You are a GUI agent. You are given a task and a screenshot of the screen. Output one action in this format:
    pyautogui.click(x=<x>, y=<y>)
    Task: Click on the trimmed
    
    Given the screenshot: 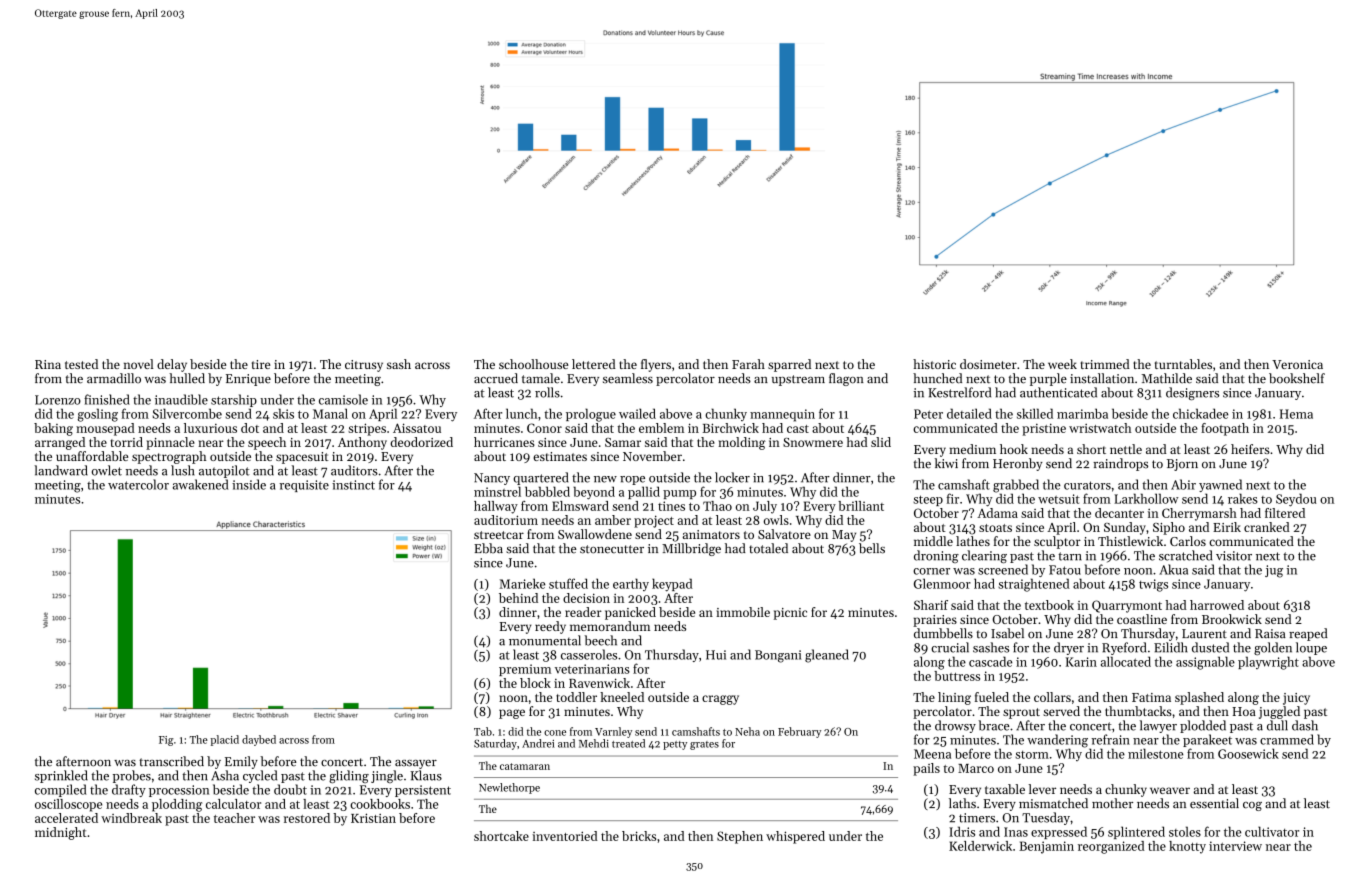 What is the action you would take?
    pyautogui.click(x=1105, y=364)
